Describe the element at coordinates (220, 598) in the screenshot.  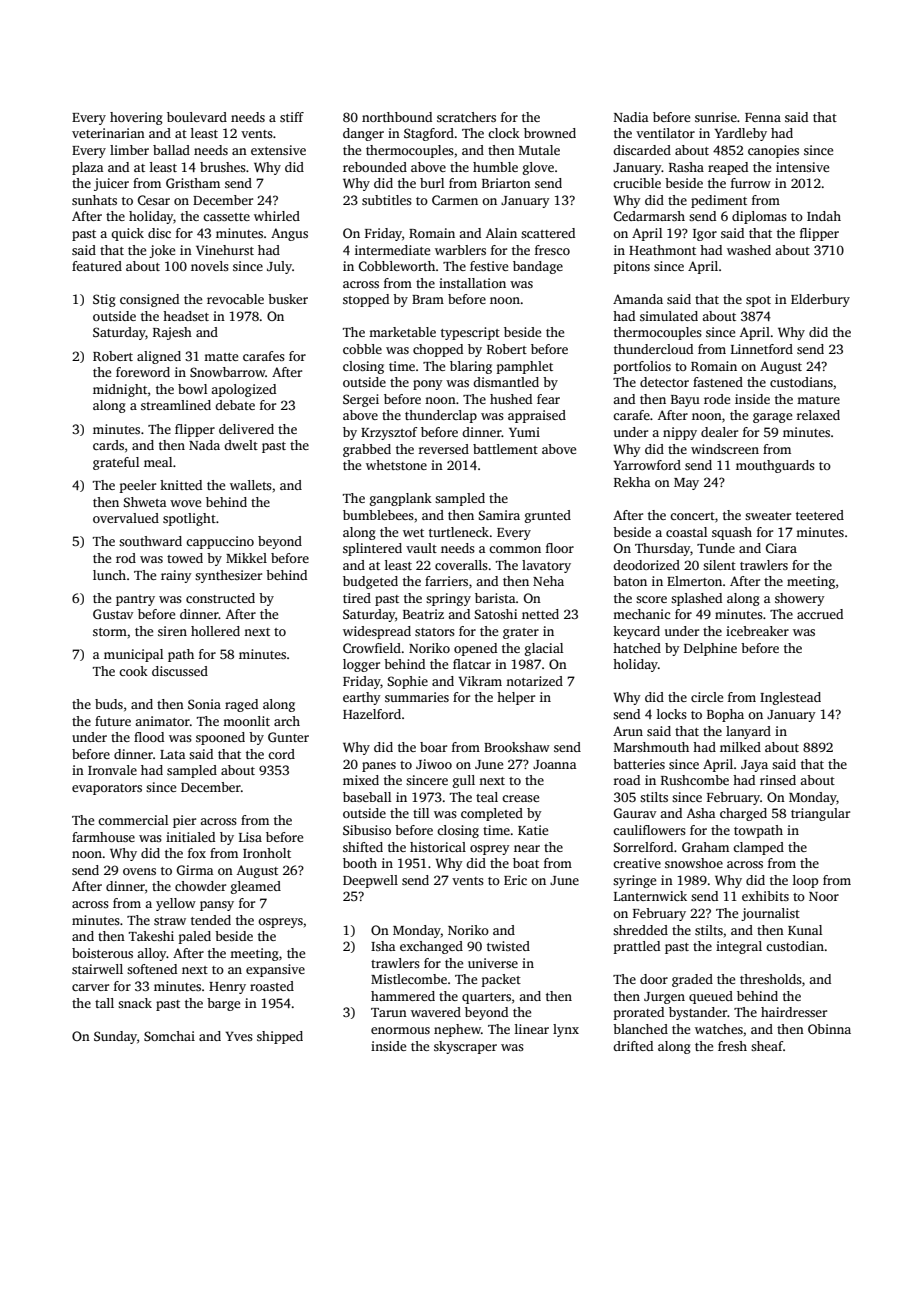
I see `constructed` at that location.
